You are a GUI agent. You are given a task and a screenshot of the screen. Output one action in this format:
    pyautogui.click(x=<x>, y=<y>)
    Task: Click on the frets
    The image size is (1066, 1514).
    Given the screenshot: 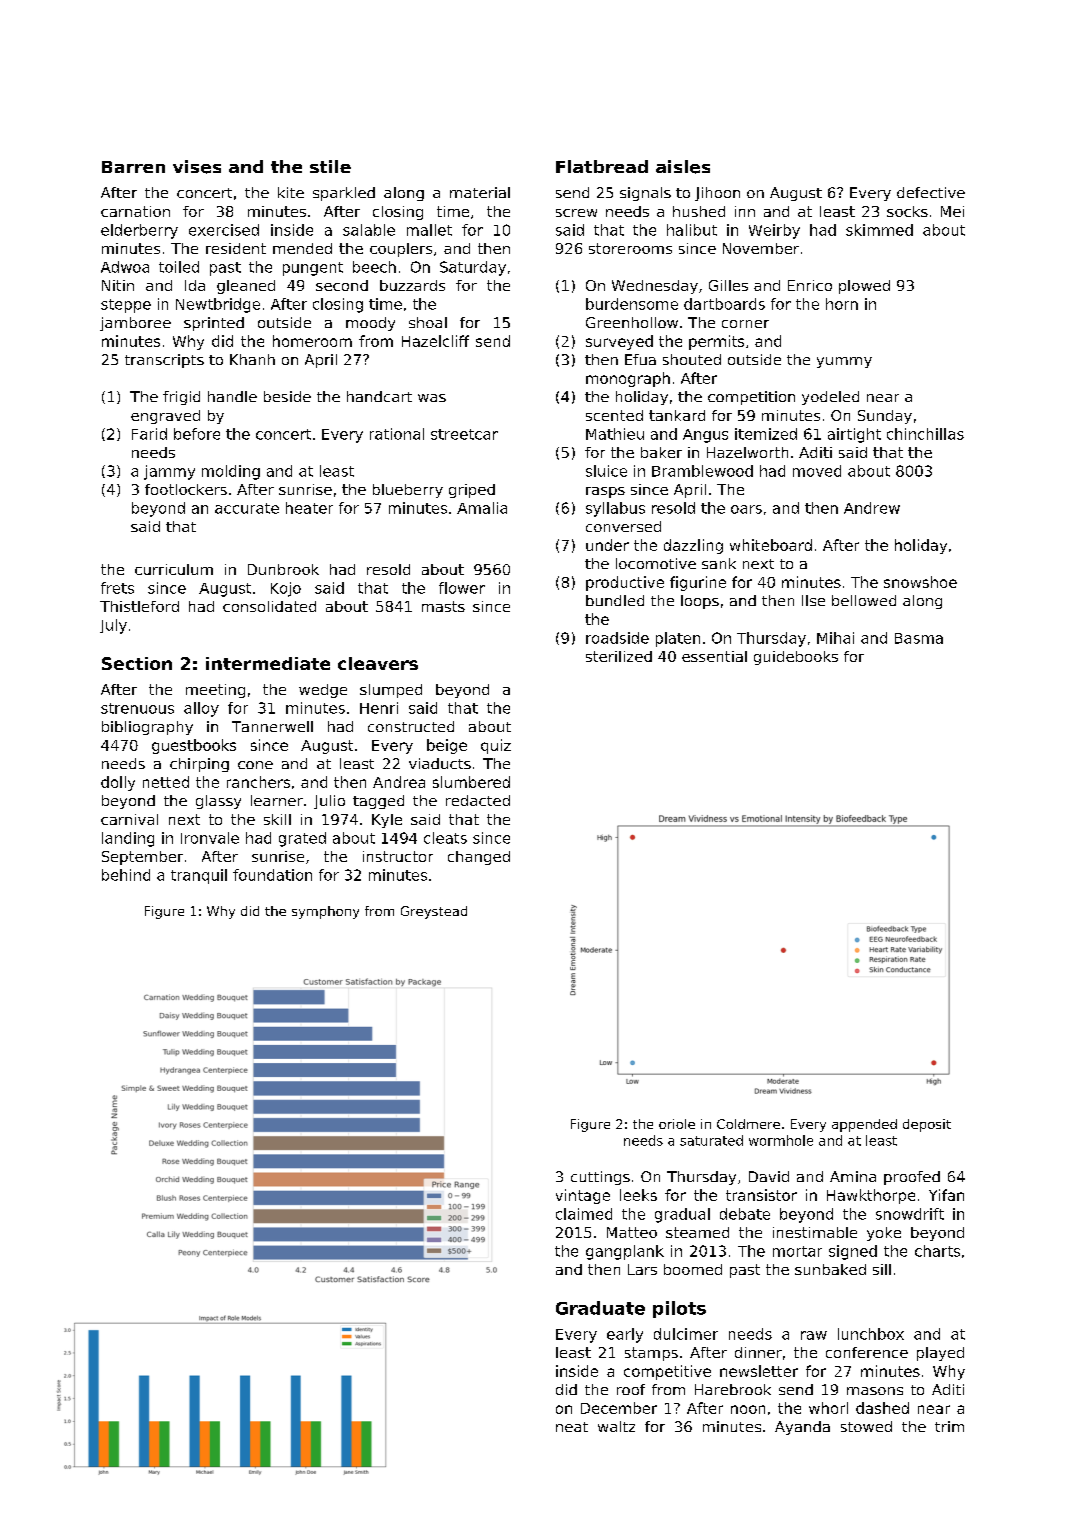 What is the action you would take?
    pyautogui.click(x=117, y=588)
